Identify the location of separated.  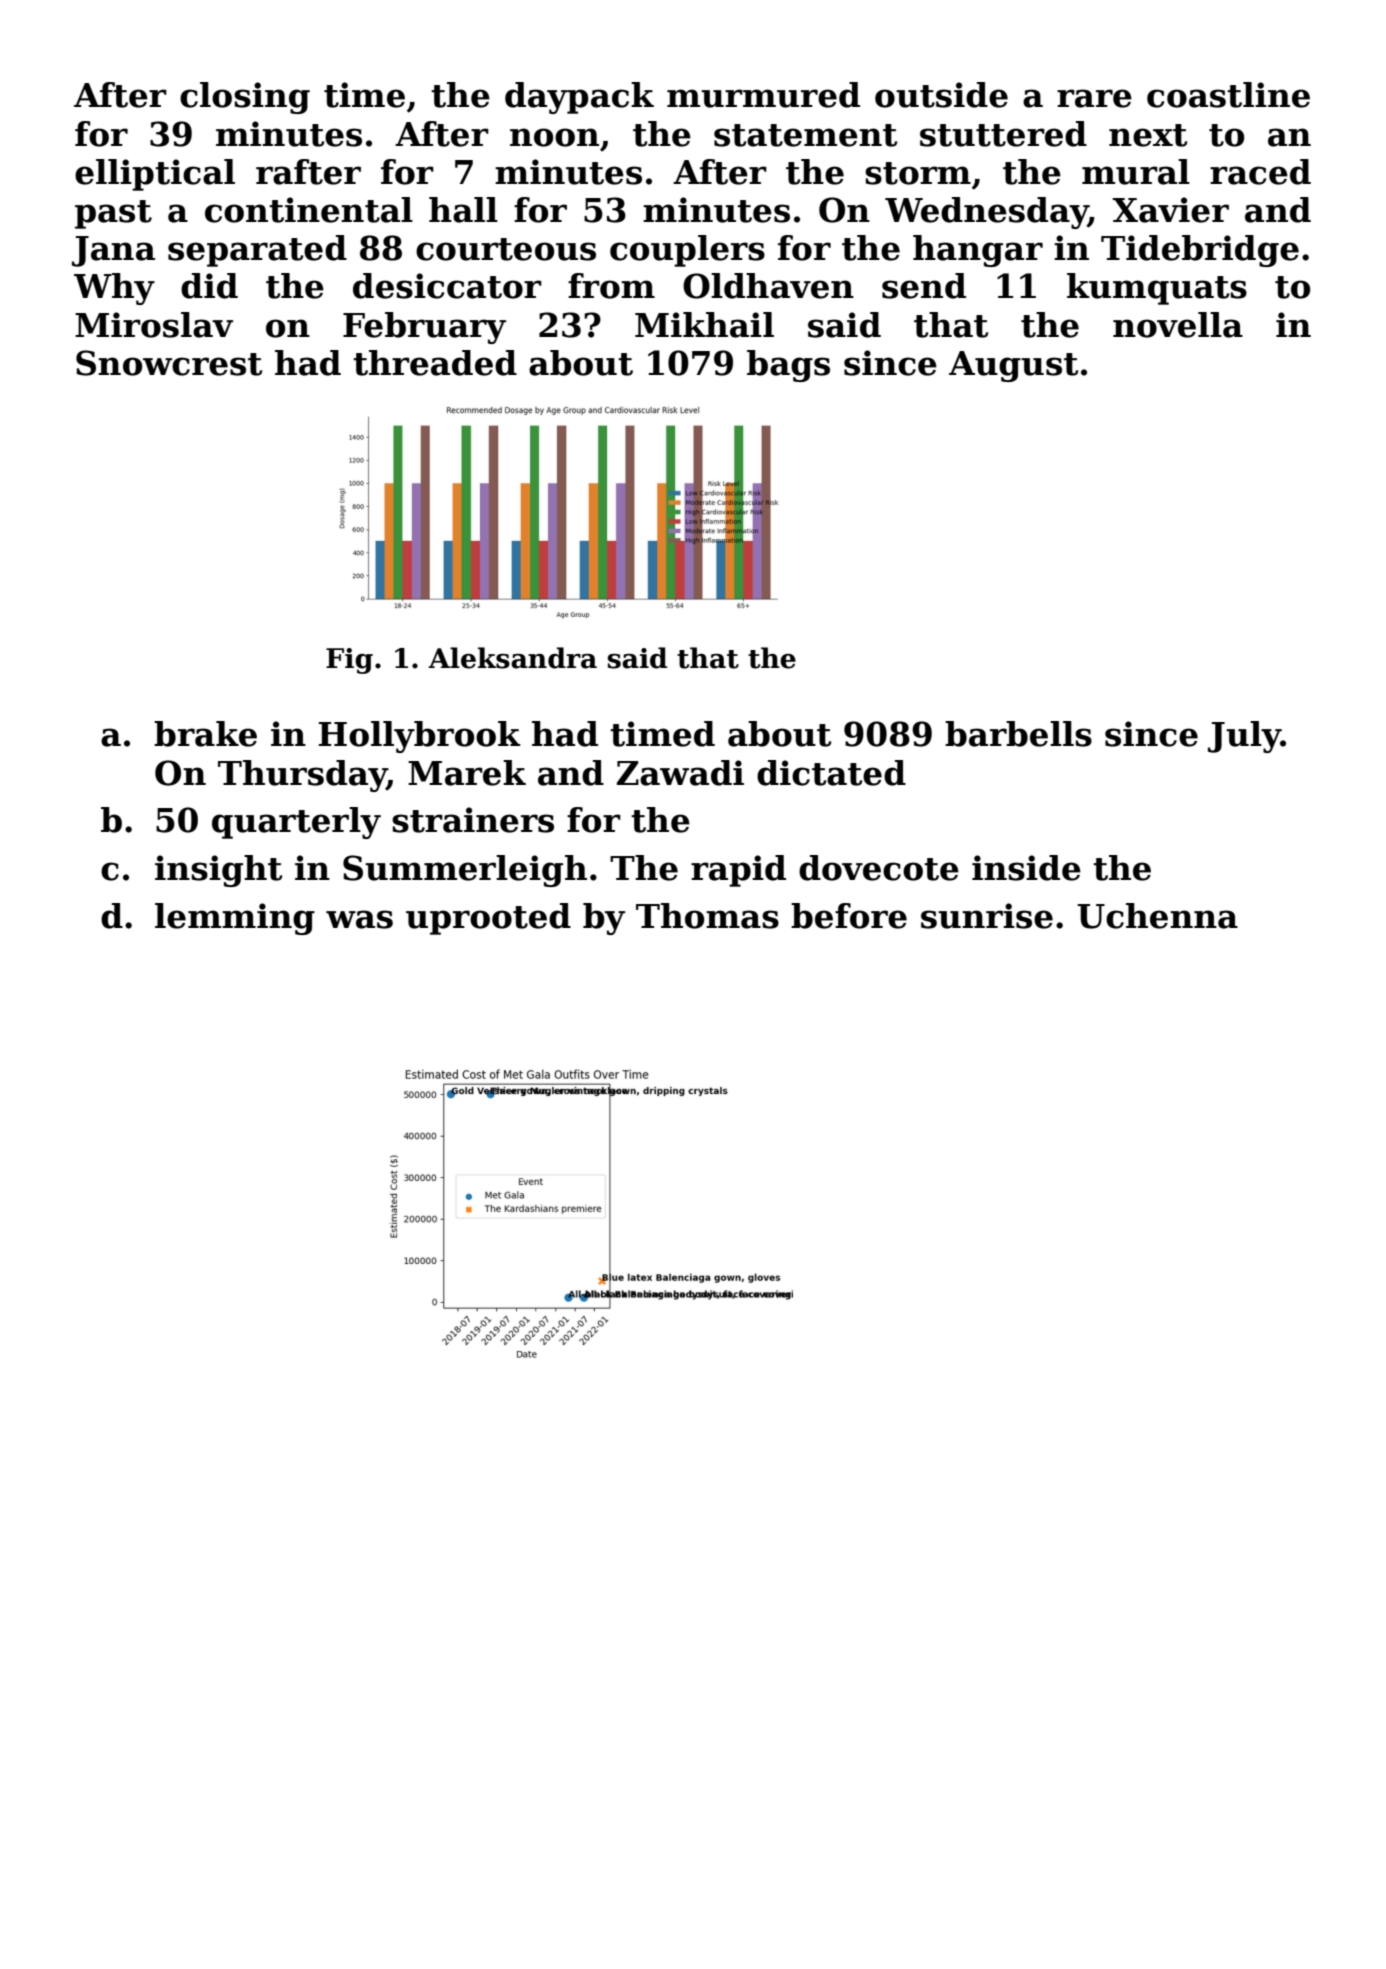
(257, 251).
